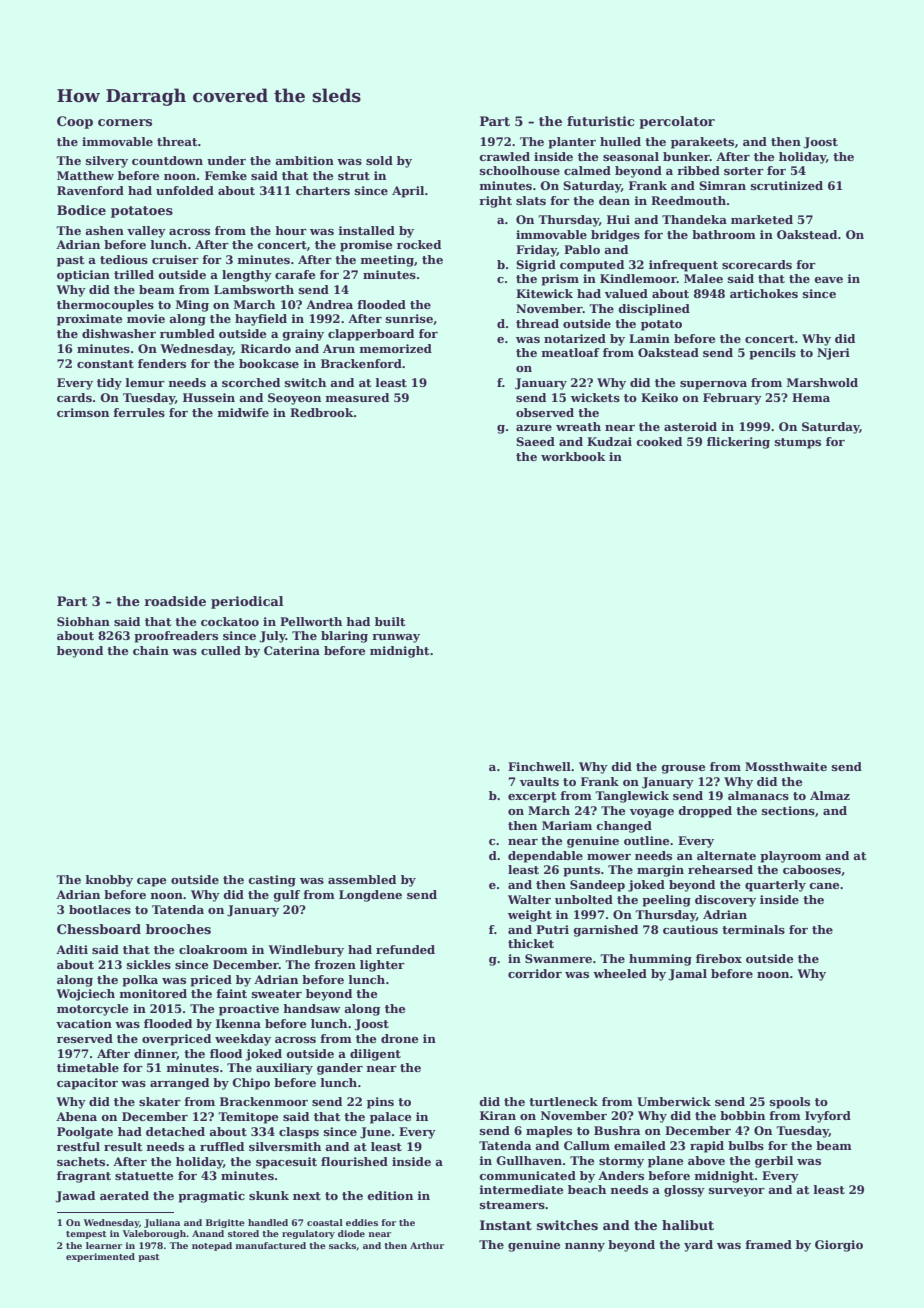 Image resolution: width=924 pixels, height=1308 pixels. Describe the element at coordinates (419, 244) in the screenshot. I see `rocked` at that location.
